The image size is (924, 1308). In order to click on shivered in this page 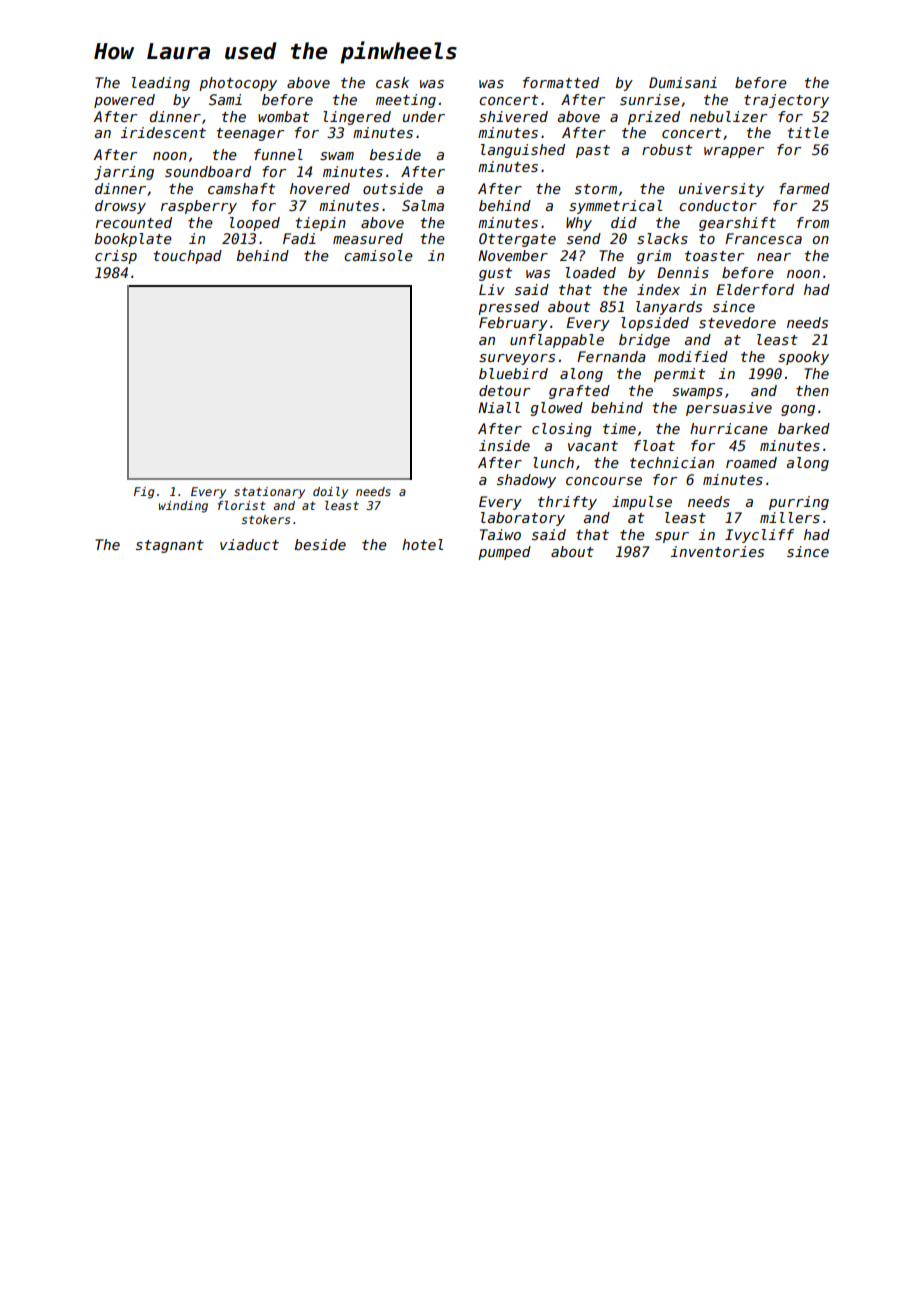, I will do `click(513, 116)`.
